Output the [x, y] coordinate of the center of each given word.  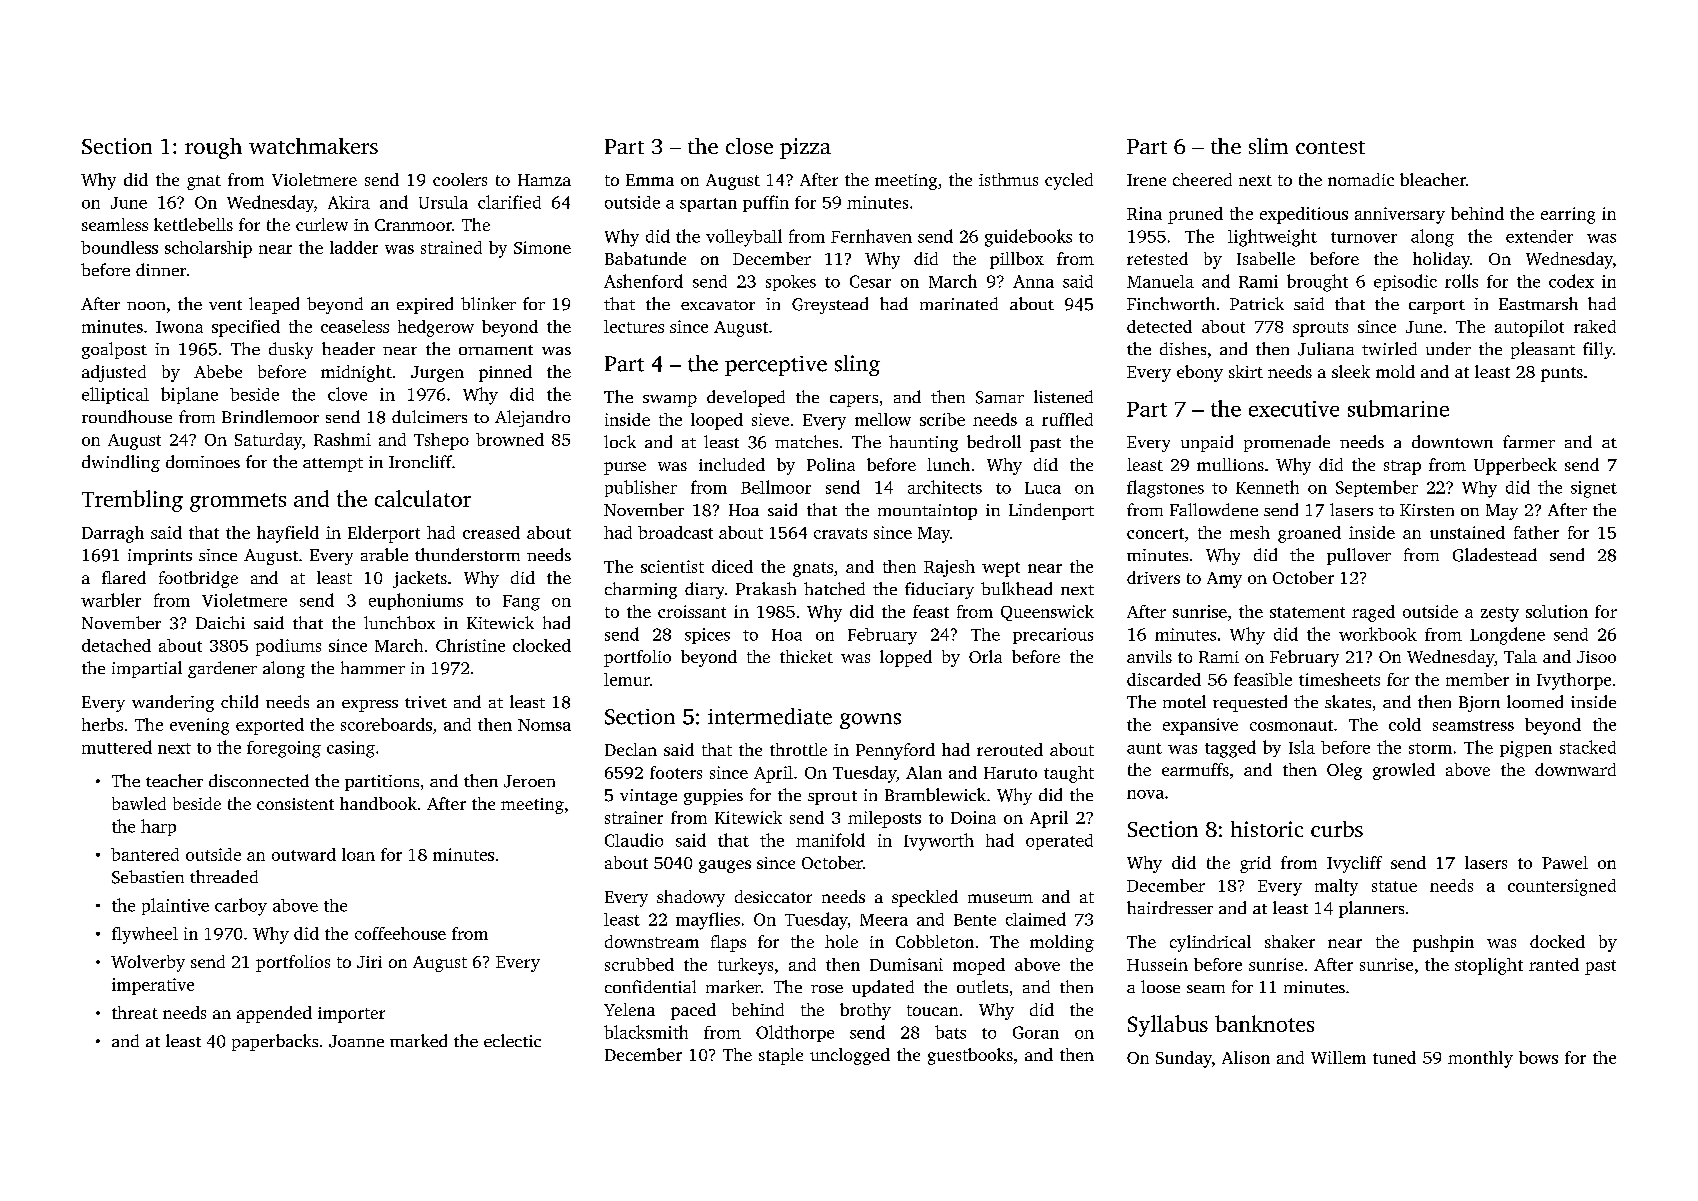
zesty [1500, 614]
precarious [1053, 636]
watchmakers [313, 146]
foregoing [284, 749]
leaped [274, 305]
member [1477, 679]
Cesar [870, 281]
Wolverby [148, 963]
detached [116, 645]
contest [1330, 147]
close [749, 146]
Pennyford [895, 751]
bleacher [1433, 179]
